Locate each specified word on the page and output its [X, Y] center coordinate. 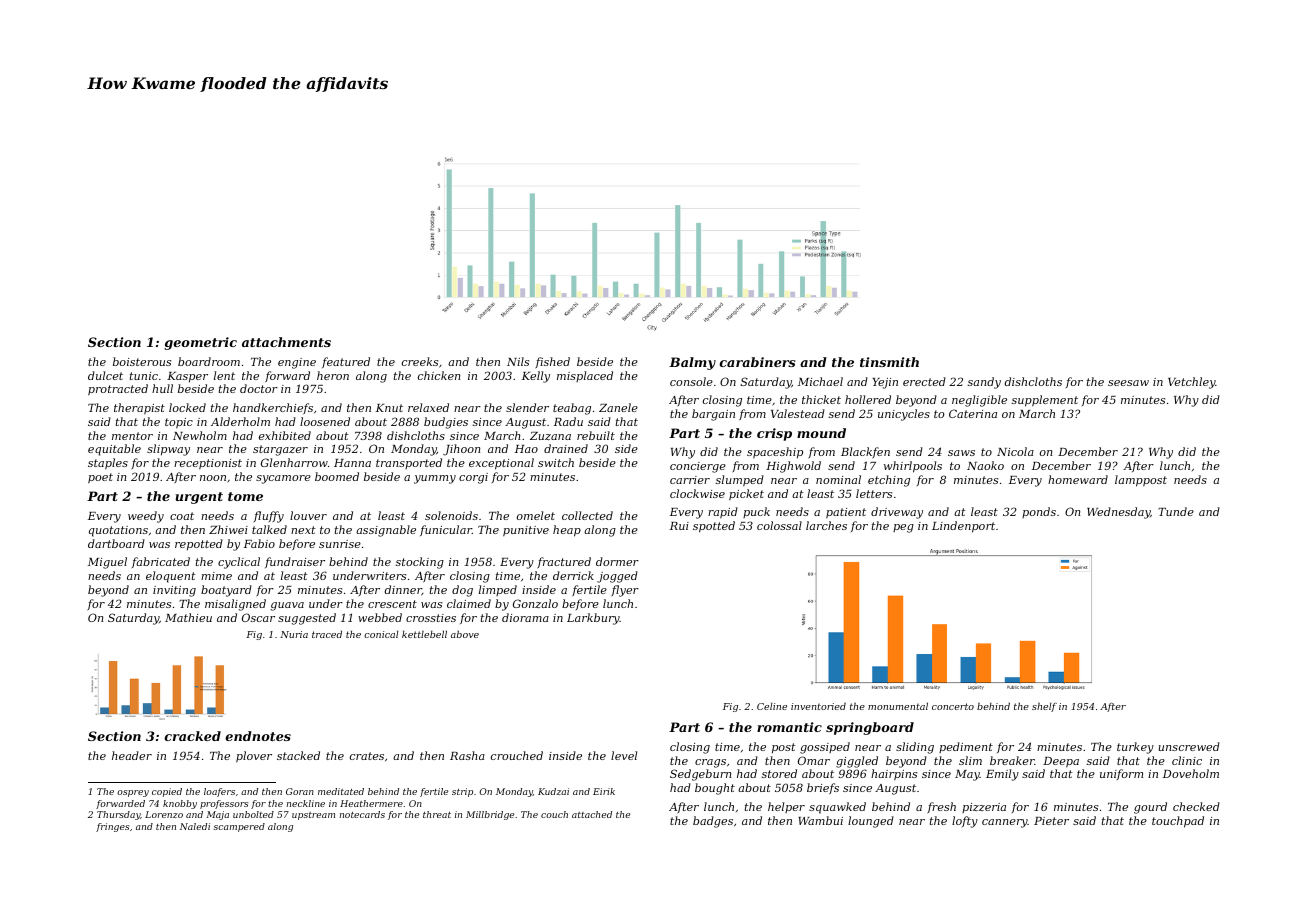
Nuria [294, 634]
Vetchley [1192, 383]
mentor [132, 436]
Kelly [536, 377]
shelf [1044, 707]
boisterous [142, 361]
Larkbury [593, 619]
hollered [868, 399]
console [691, 381]
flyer [625, 591]
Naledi [195, 826]
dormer [617, 561]
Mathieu [188, 617]
